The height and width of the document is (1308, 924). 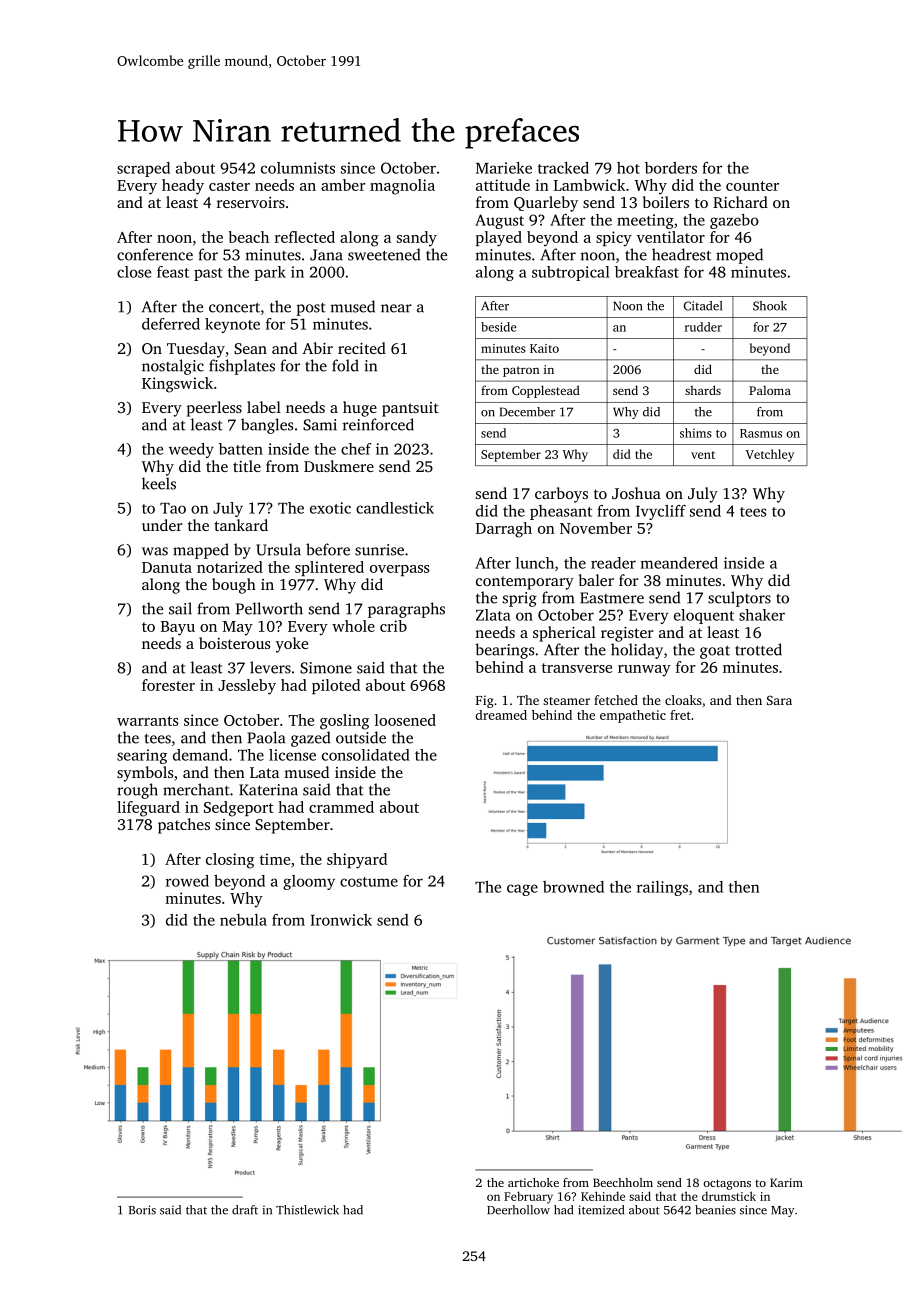 I want to click on Deerhollow, so click(x=518, y=1210).
